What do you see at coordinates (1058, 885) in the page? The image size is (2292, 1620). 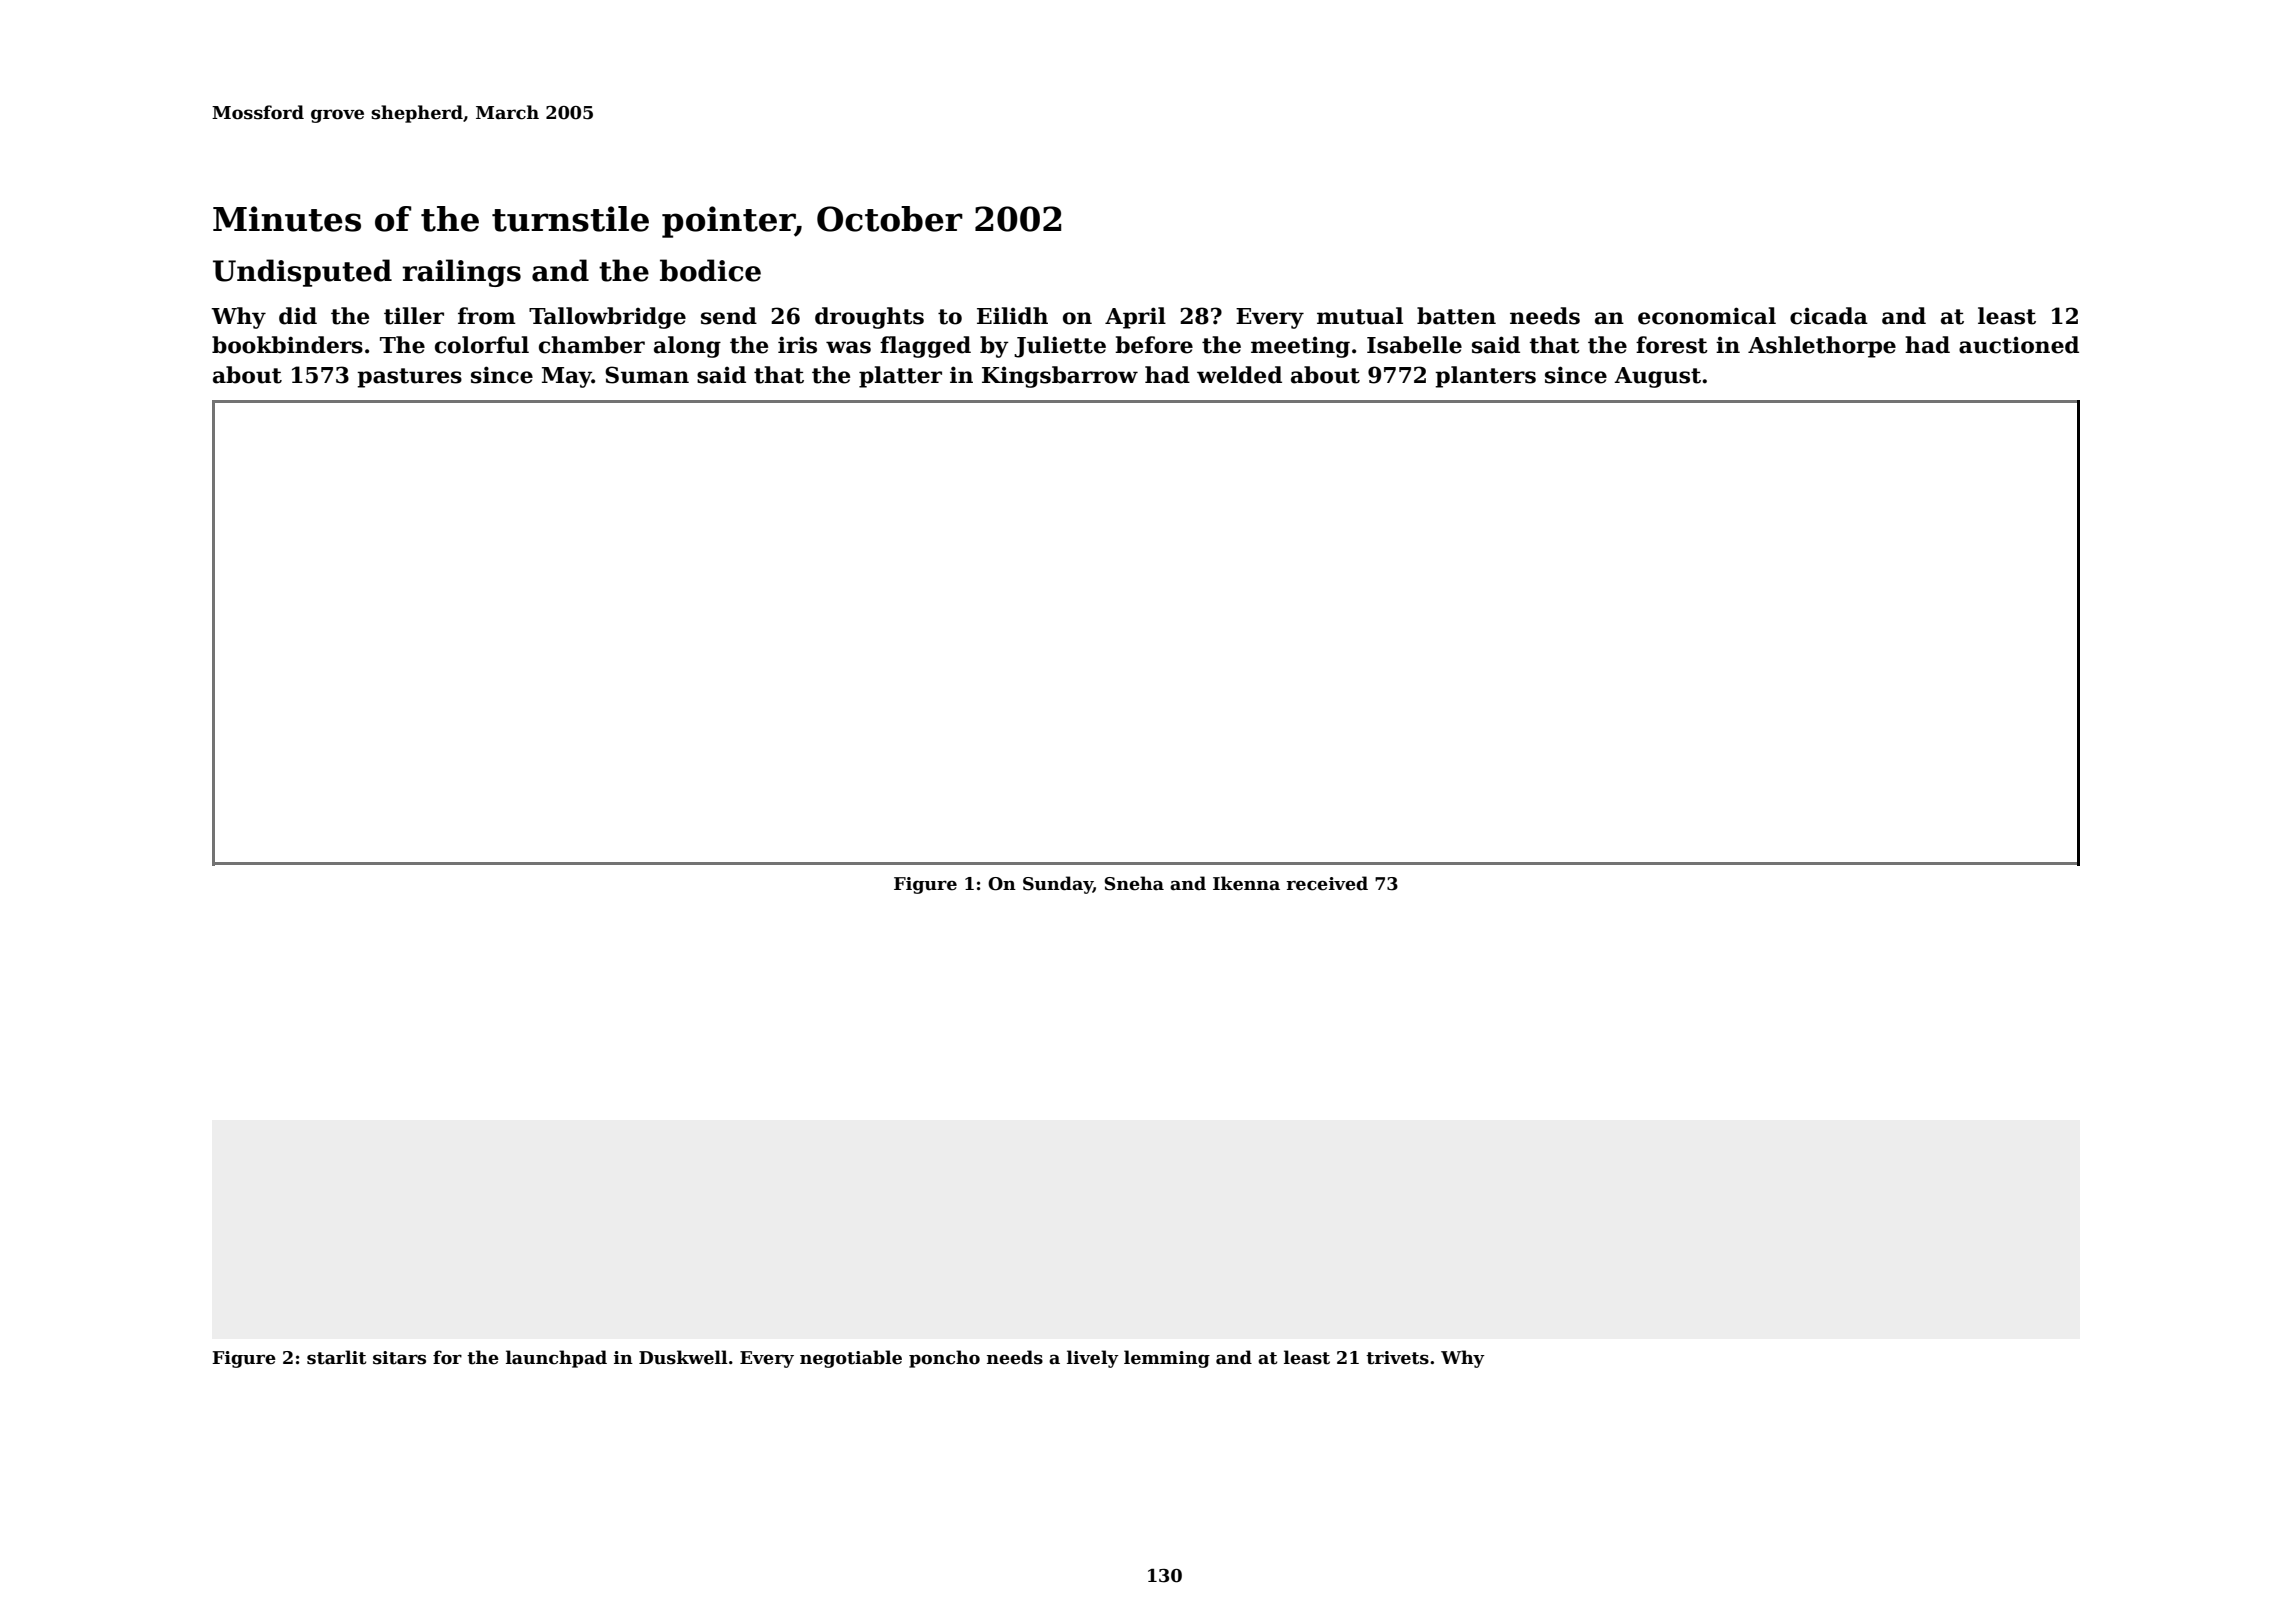 I see `Sunday` at bounding box center [1058, 885].
